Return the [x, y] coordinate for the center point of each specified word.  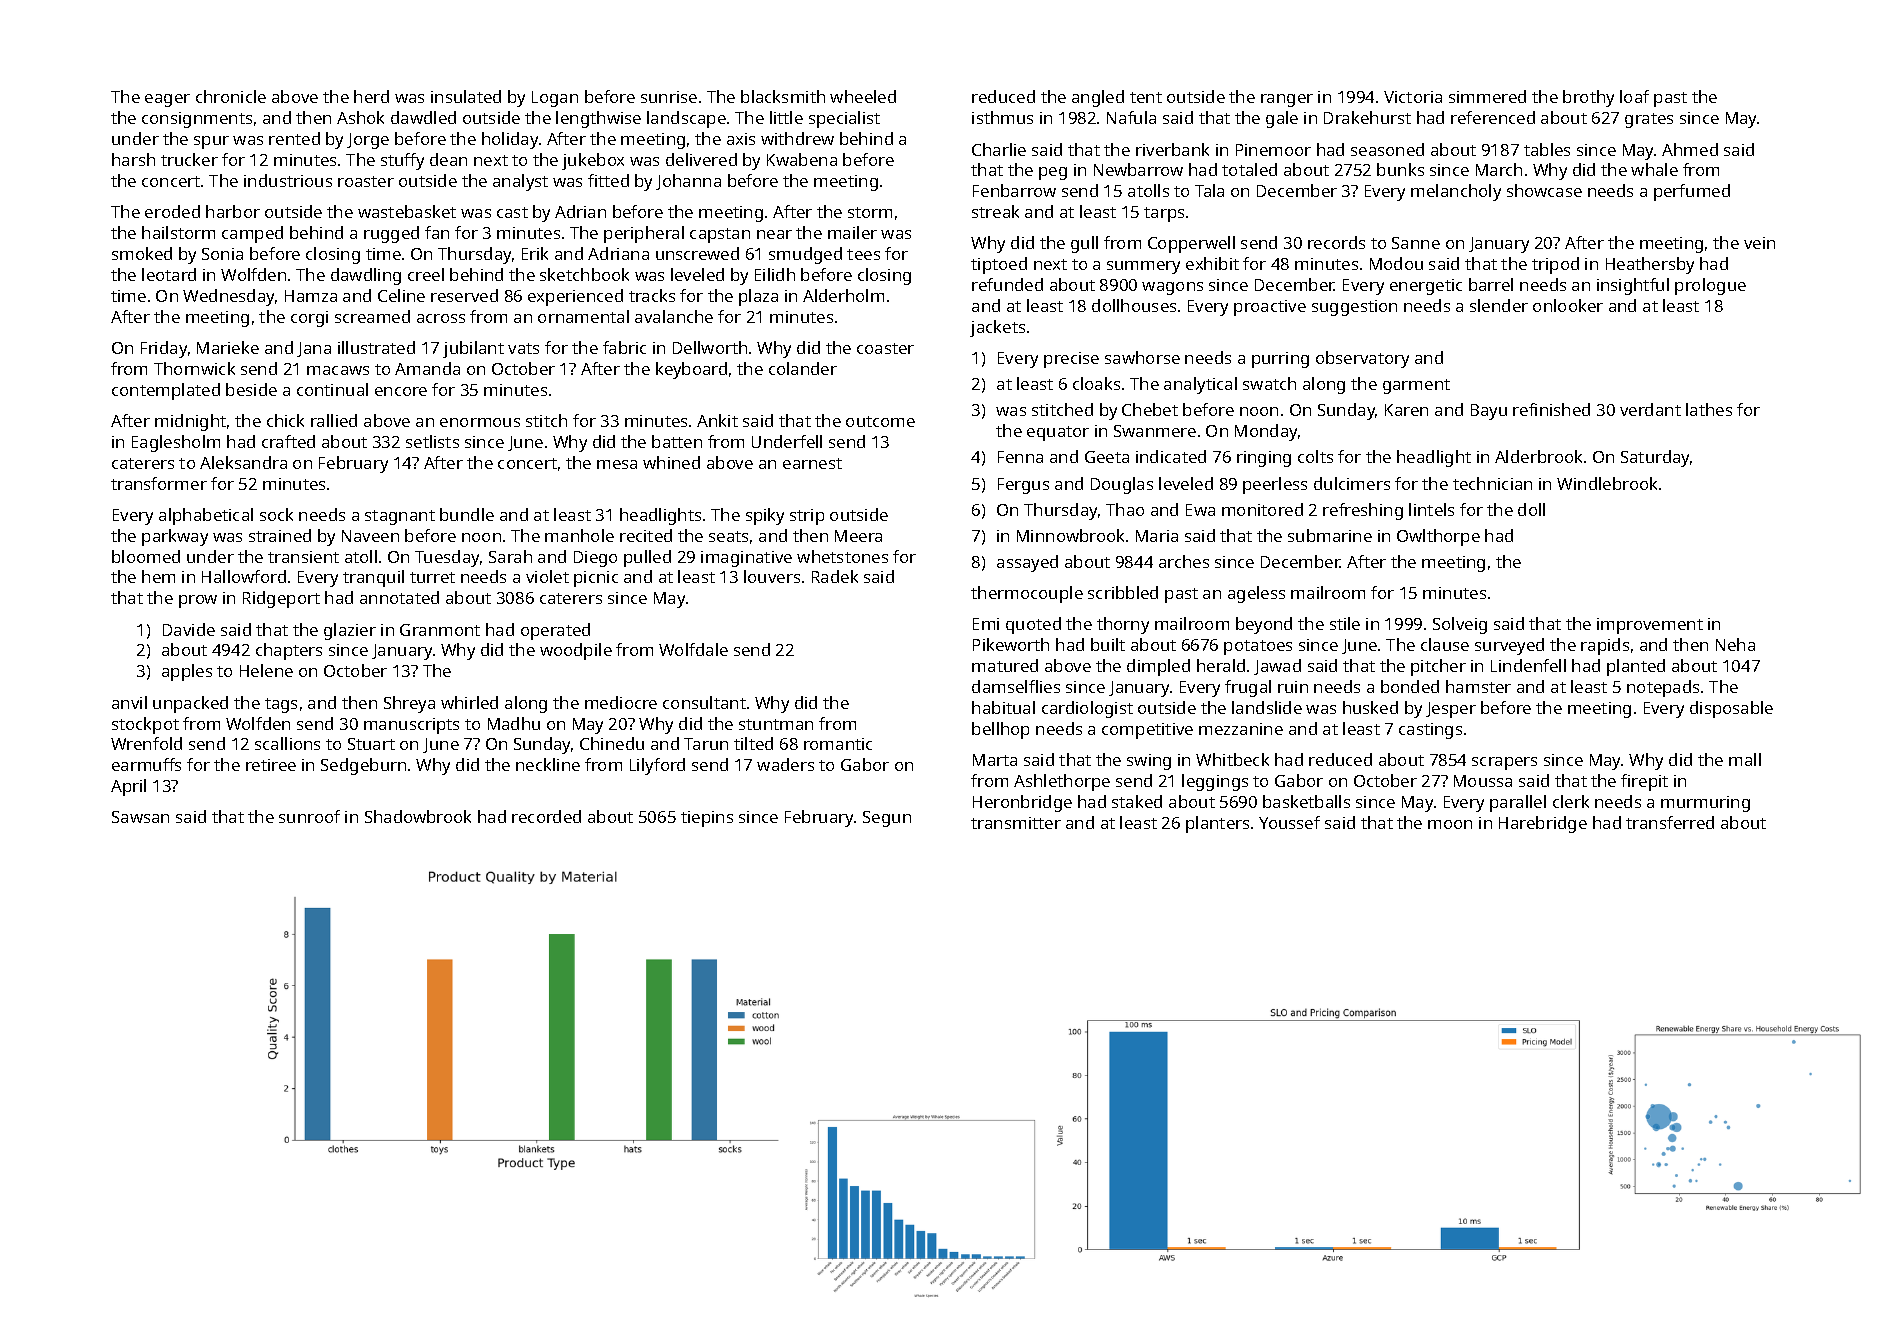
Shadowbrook [418, 816]
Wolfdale [693, 649]
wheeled [863, 96]
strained [280, 535]
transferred [1670, 822]
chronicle [231, 96]
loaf [1634, 96]
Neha [1735, 644]
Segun [887, 819]
